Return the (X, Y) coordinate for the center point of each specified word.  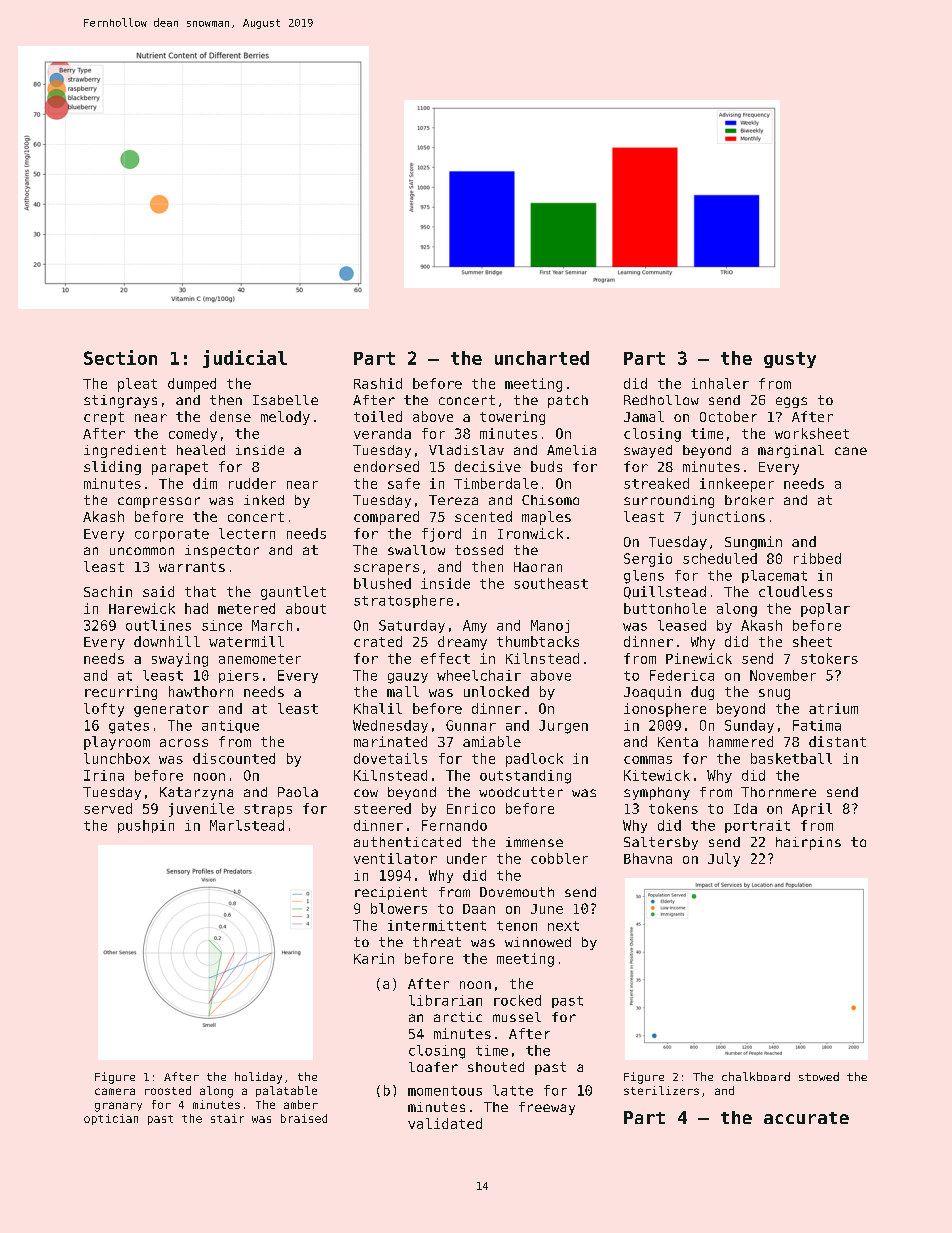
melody (285, 418)
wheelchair (479, 675)
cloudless (795, 591)
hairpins (808, 843)
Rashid (378, 383)
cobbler (559, 858)
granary (118, 1107)
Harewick (142, 608)
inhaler (720, 383)
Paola (298, 792)
